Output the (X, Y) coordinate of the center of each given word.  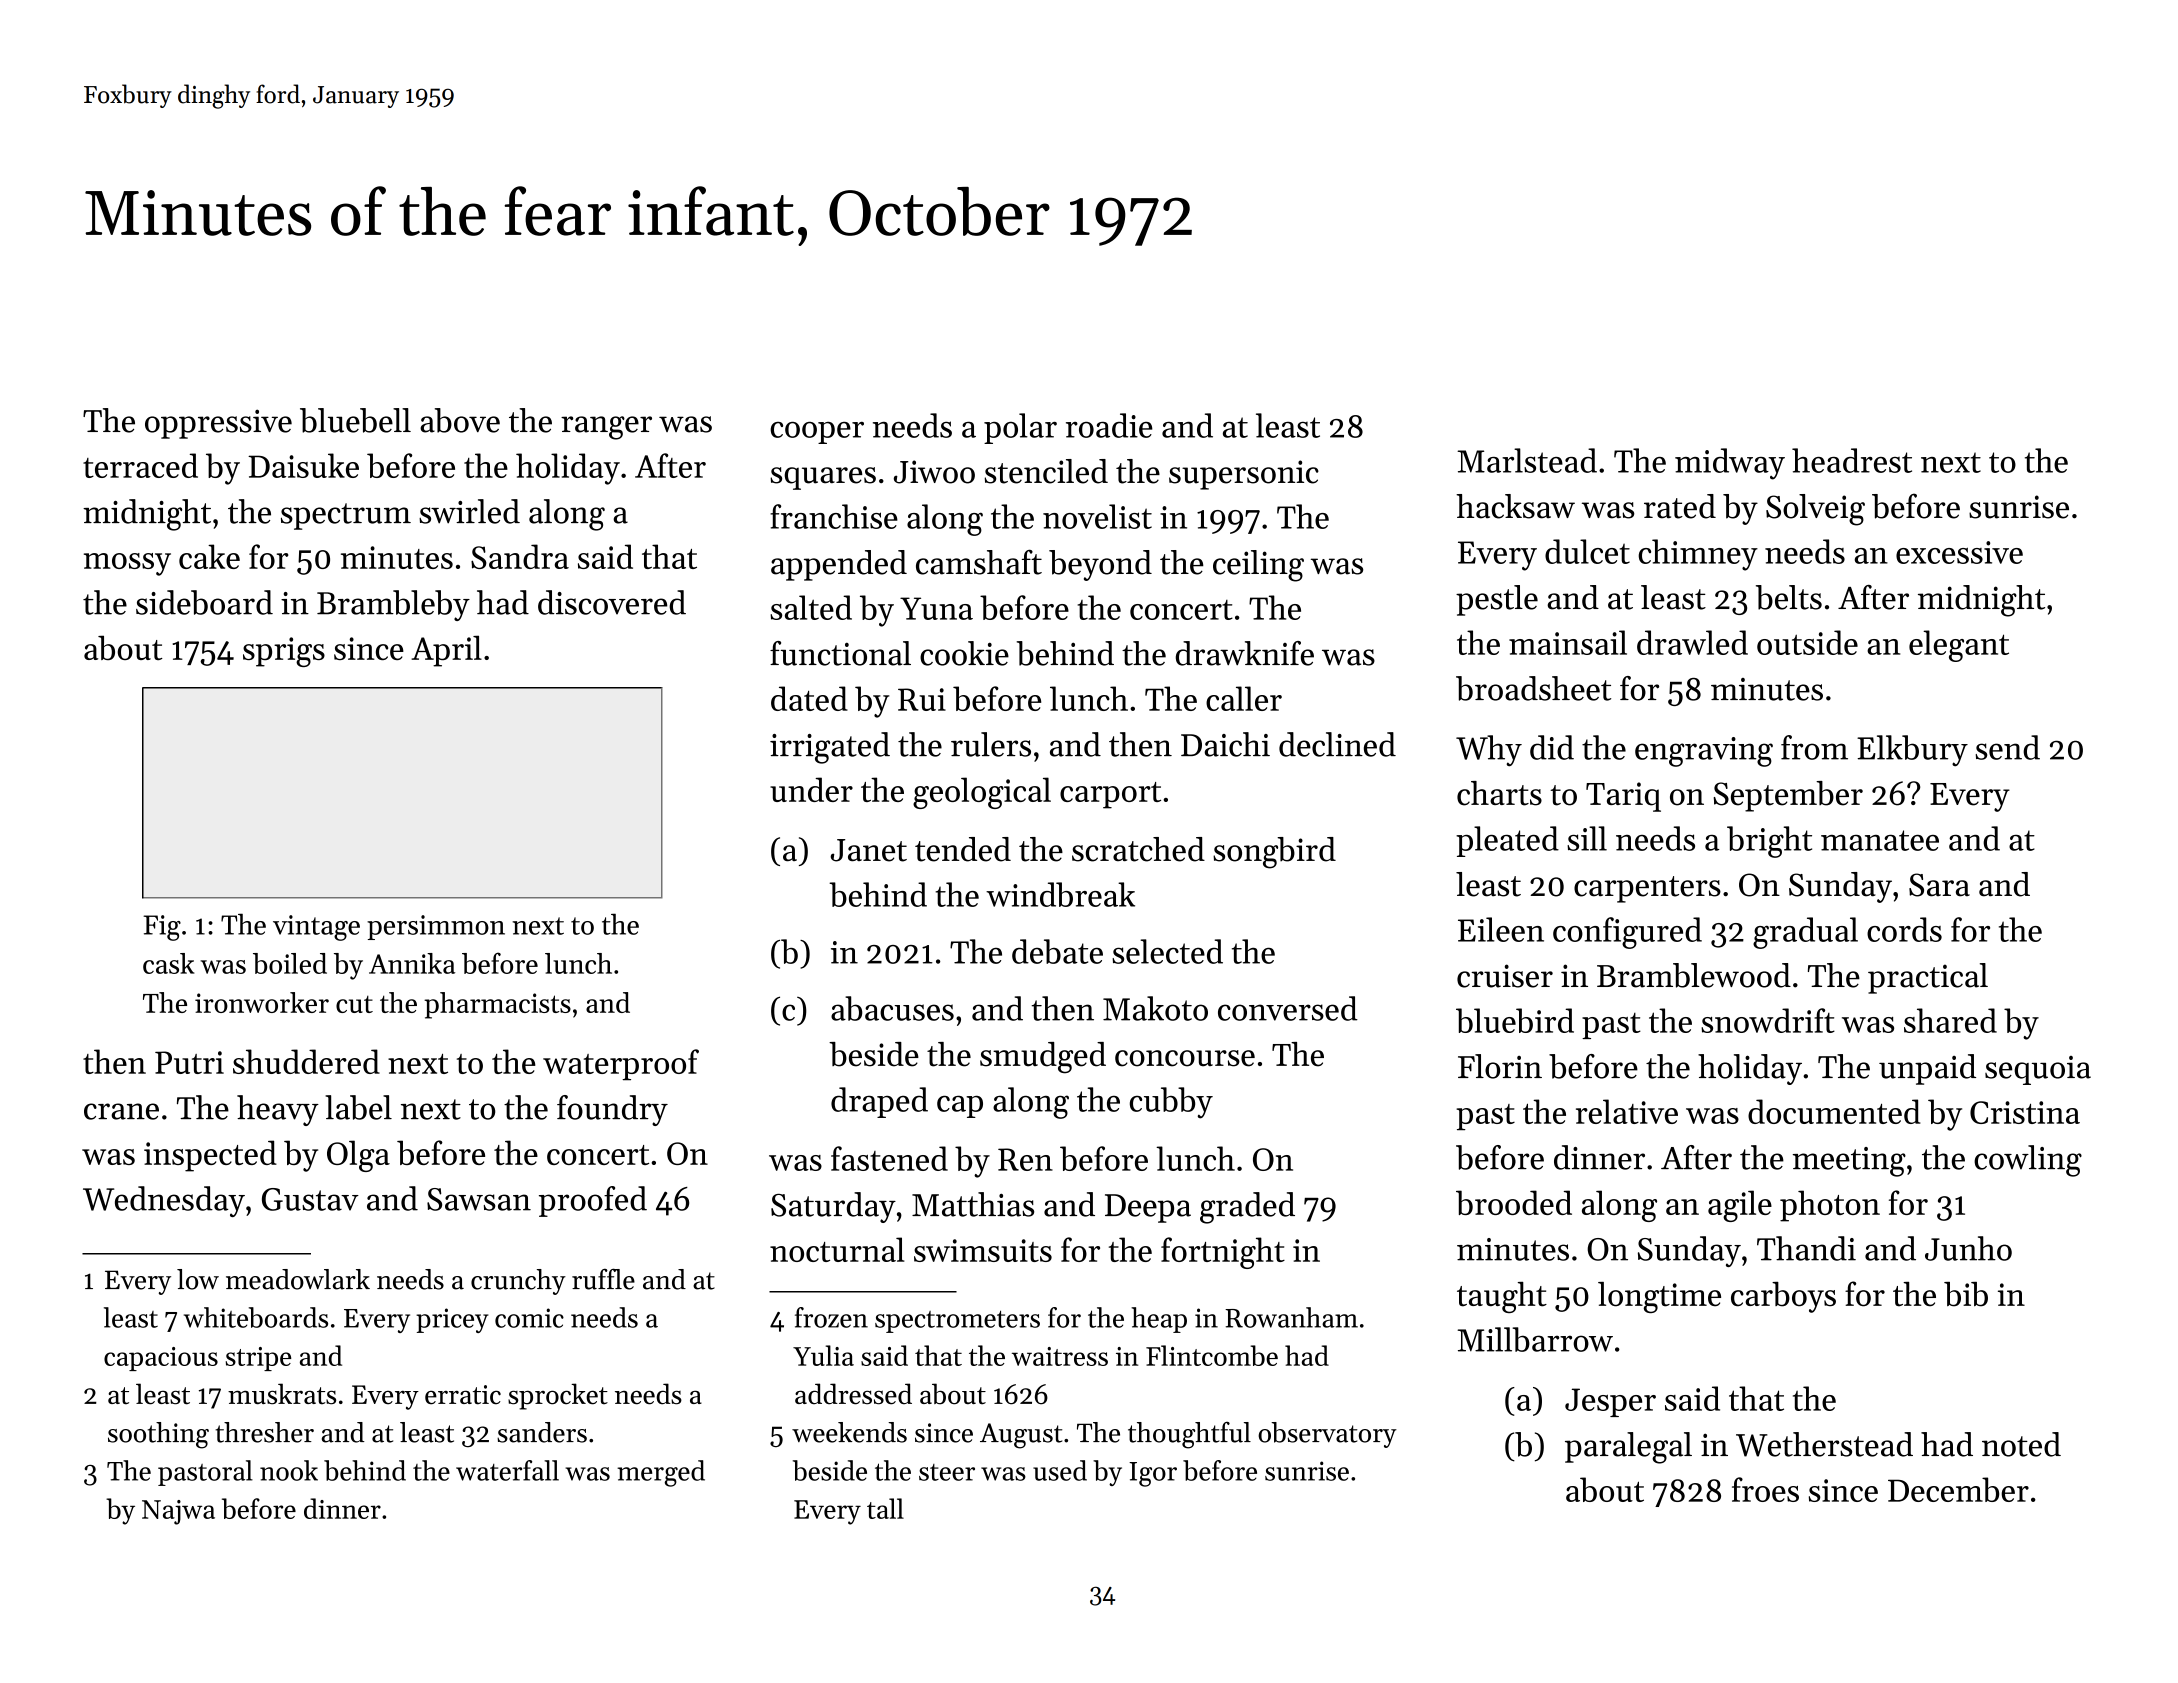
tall (885, 1508)
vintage (316, 928)
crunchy (518, 1282)
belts (1789, 597)
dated (809, 698)
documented (1834, 1111)
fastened (889, 1158)
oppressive (218, 424)
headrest (1852, 460)
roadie (1109, 425)
